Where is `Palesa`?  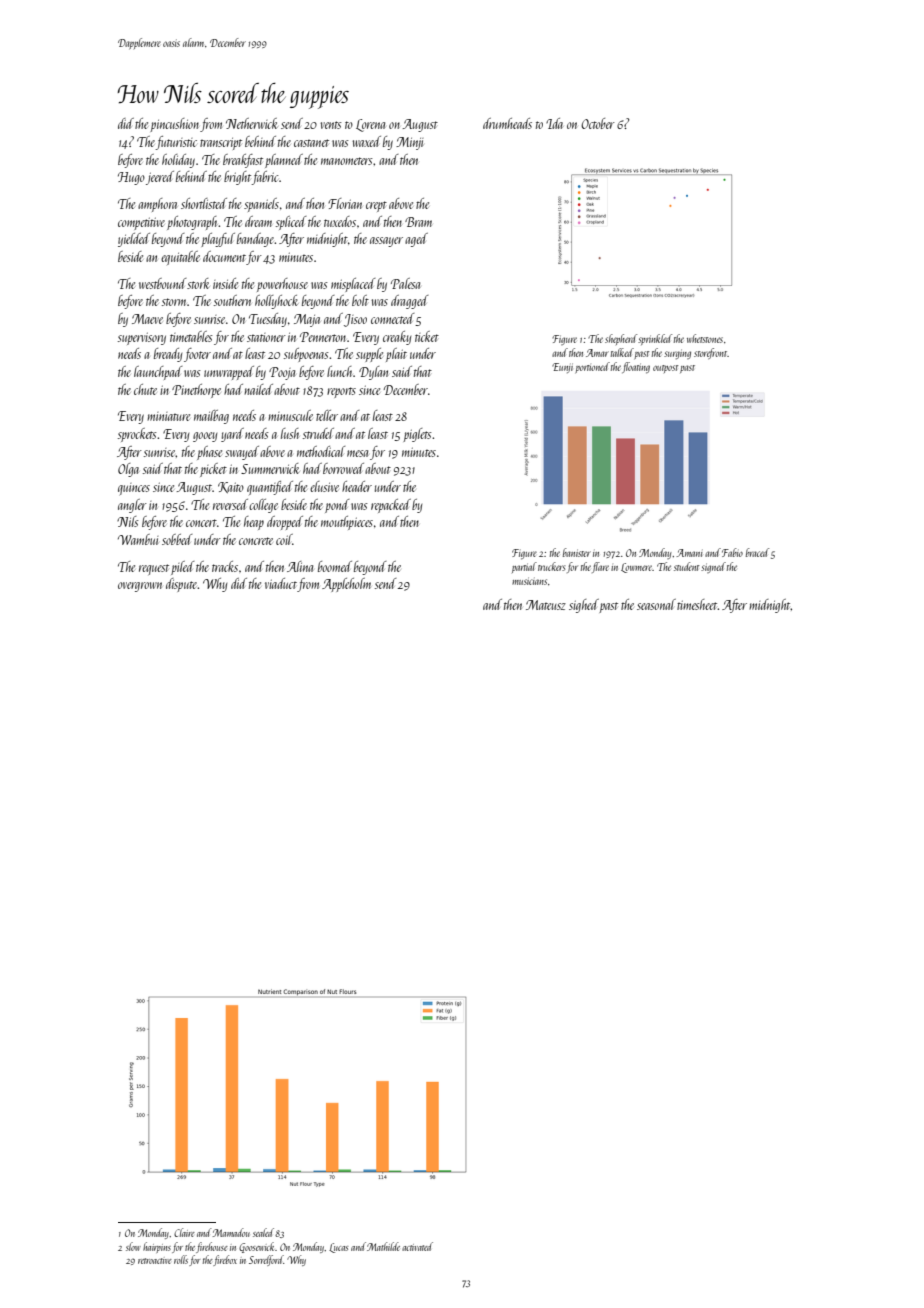
Palesa is located at coordinates (405, 283).
